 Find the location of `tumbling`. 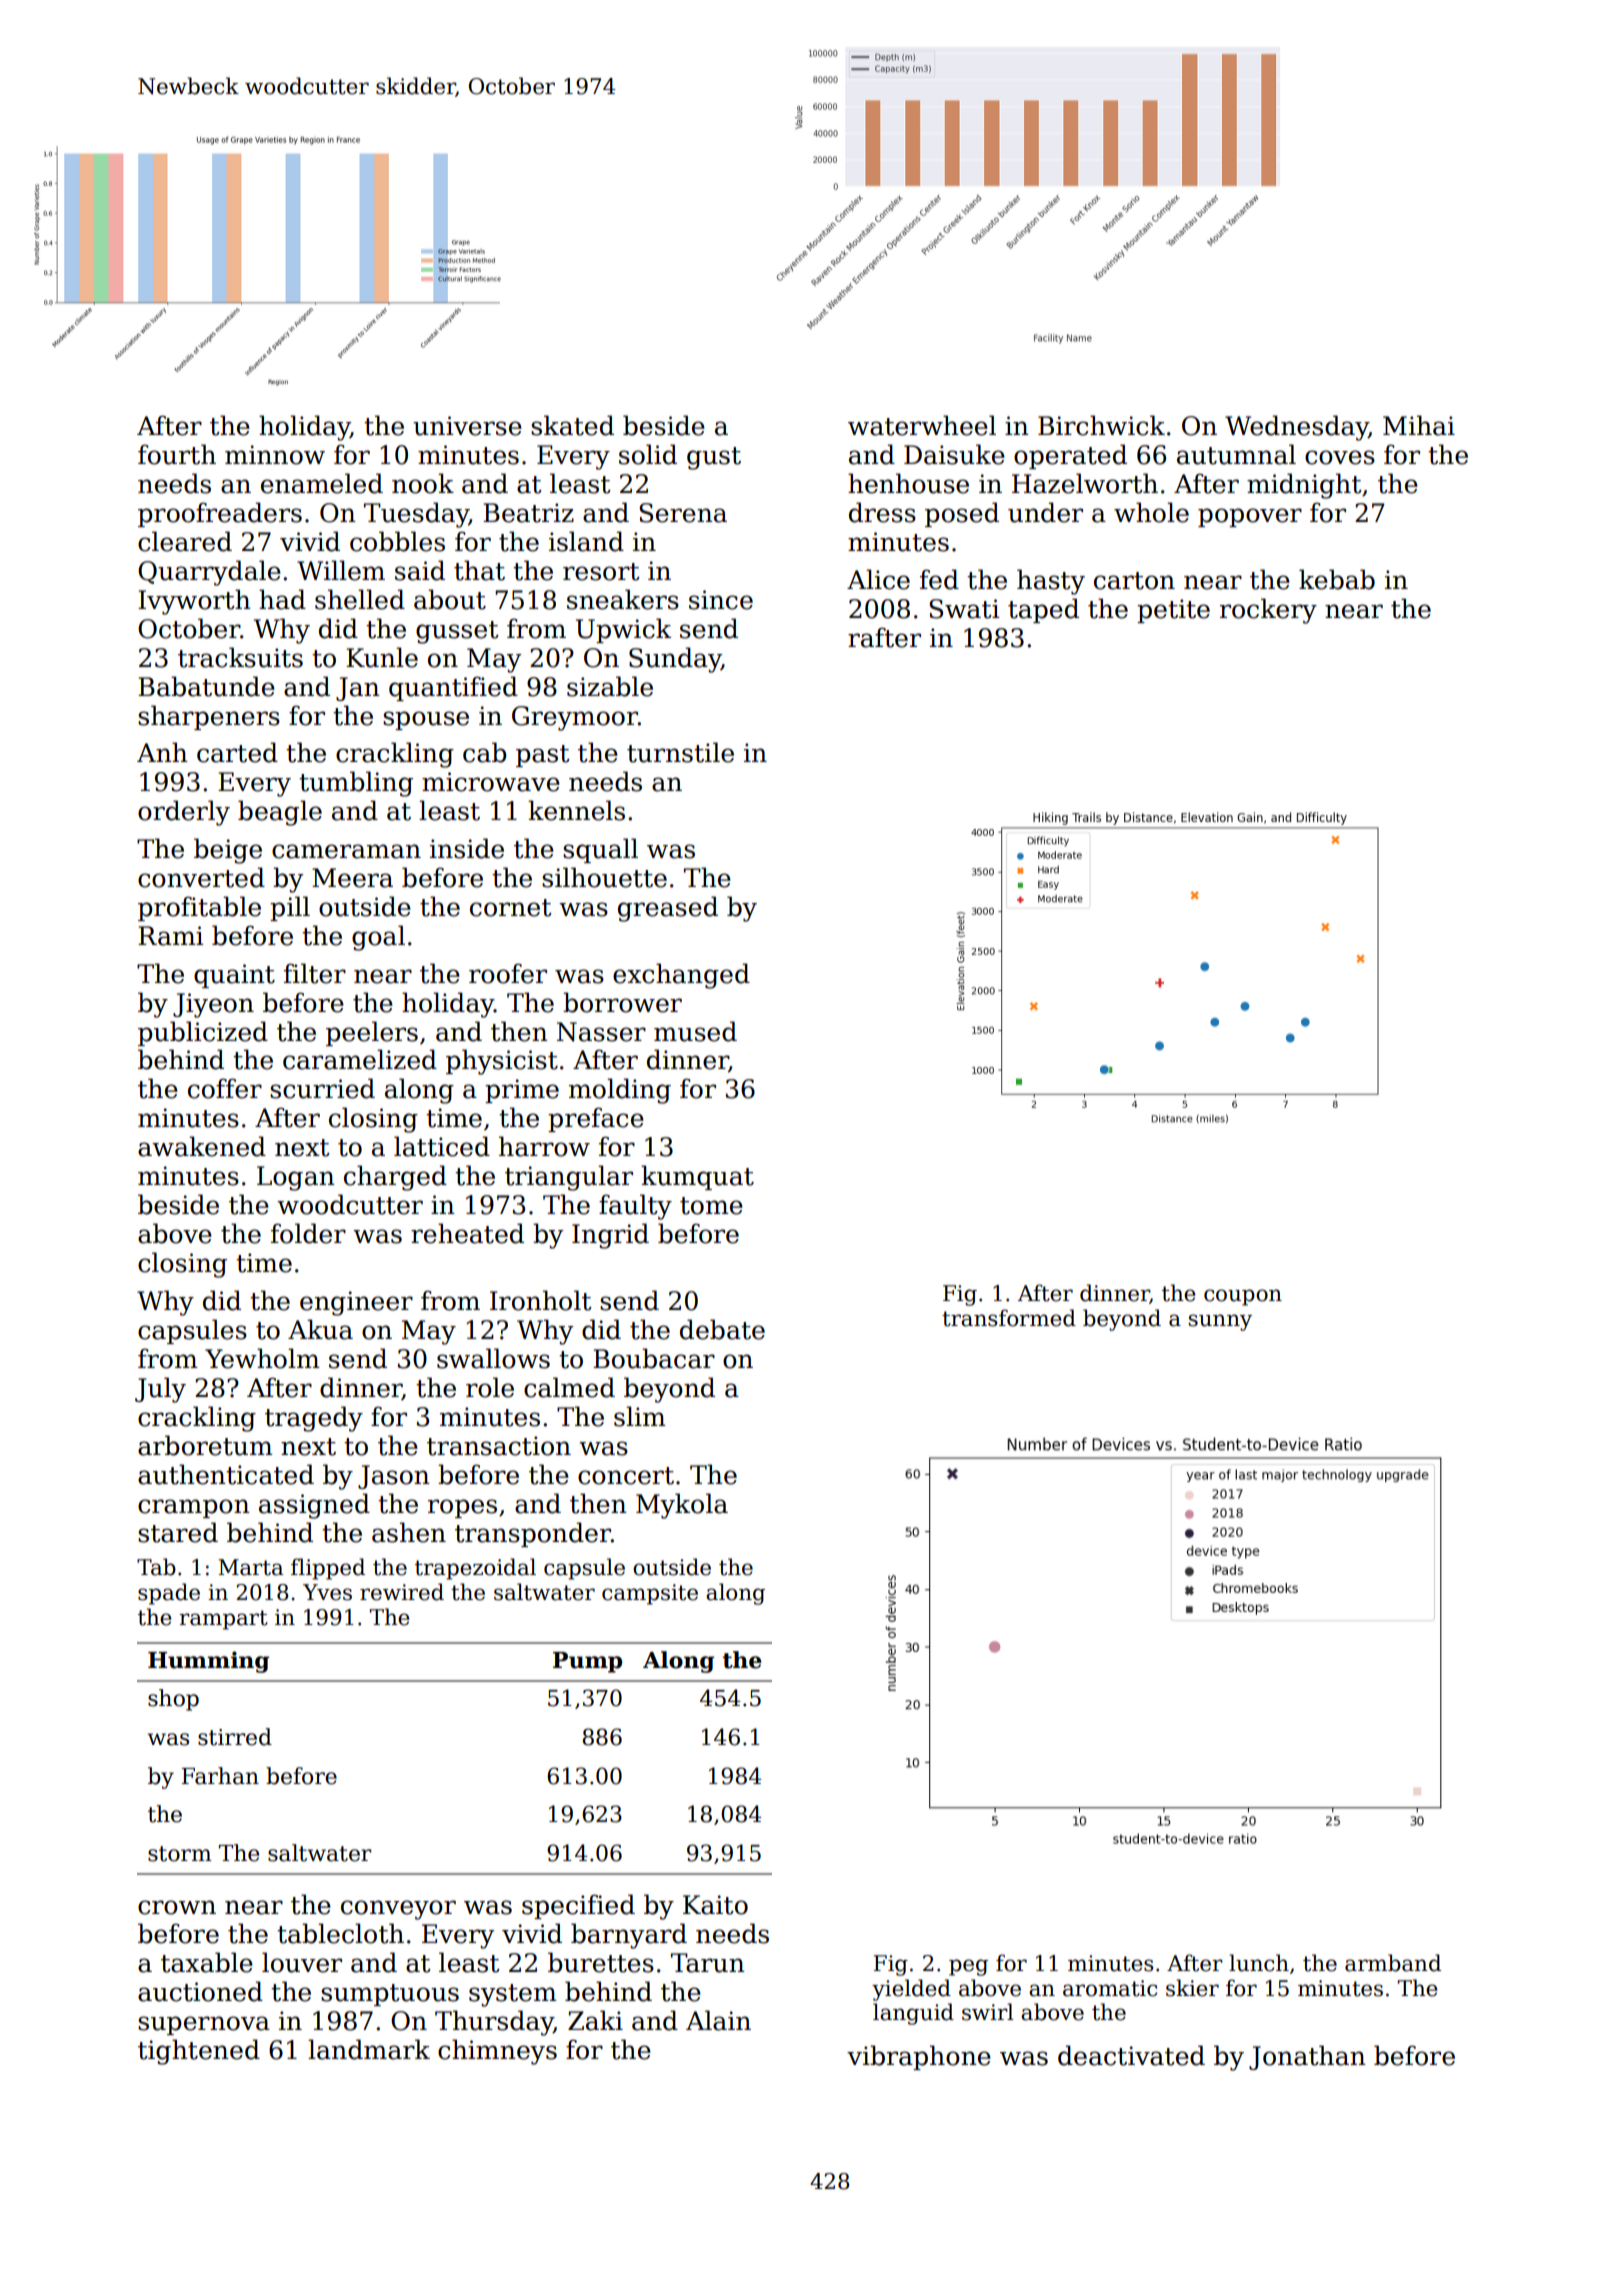

tumbling is located at coordinates (356, 784).
